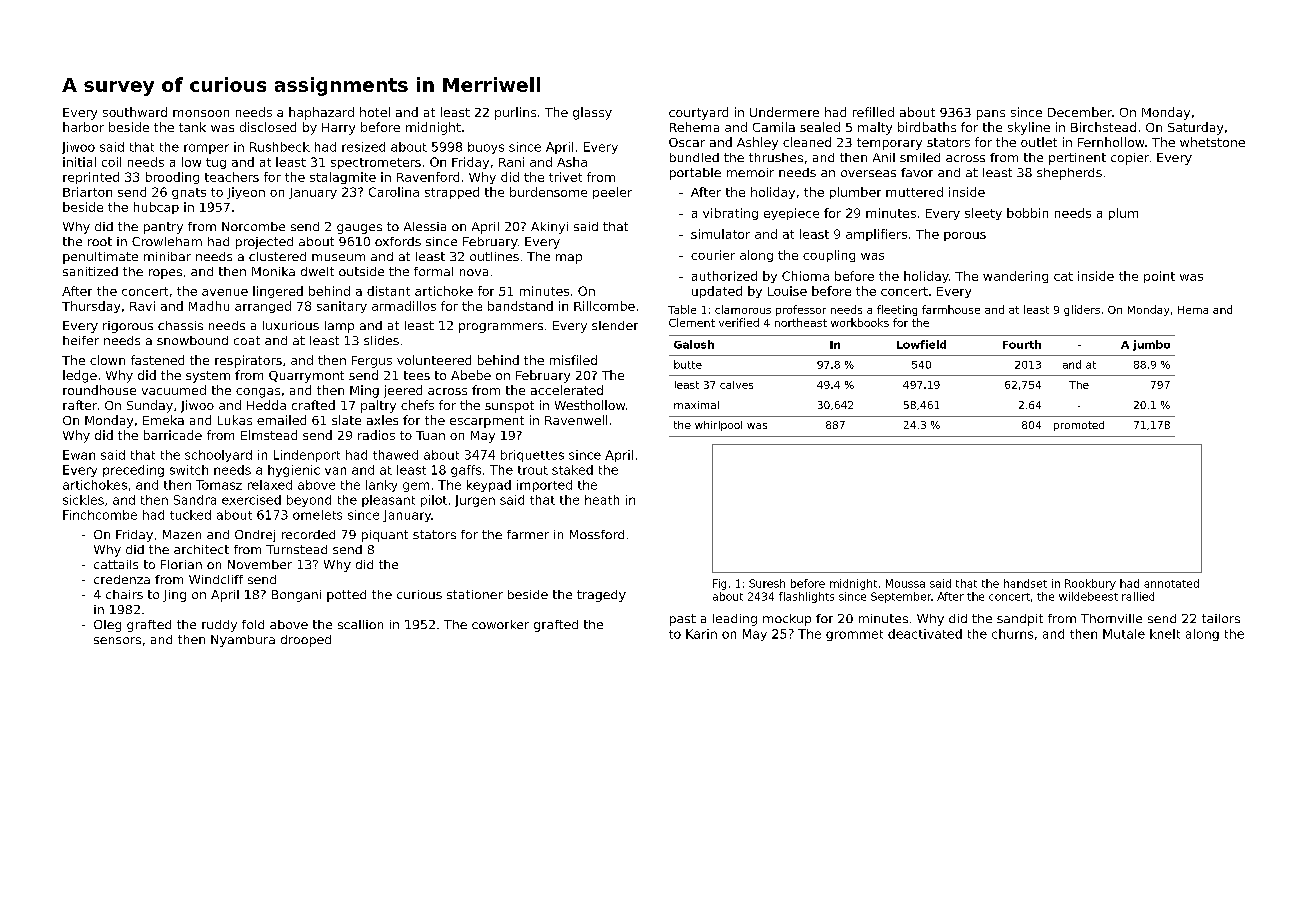 The height and width of the page is (924, 1308). What do you see at coordinates (1212, 142) in the page?
I see `whetstone` at bounding box center [1212, 142].
